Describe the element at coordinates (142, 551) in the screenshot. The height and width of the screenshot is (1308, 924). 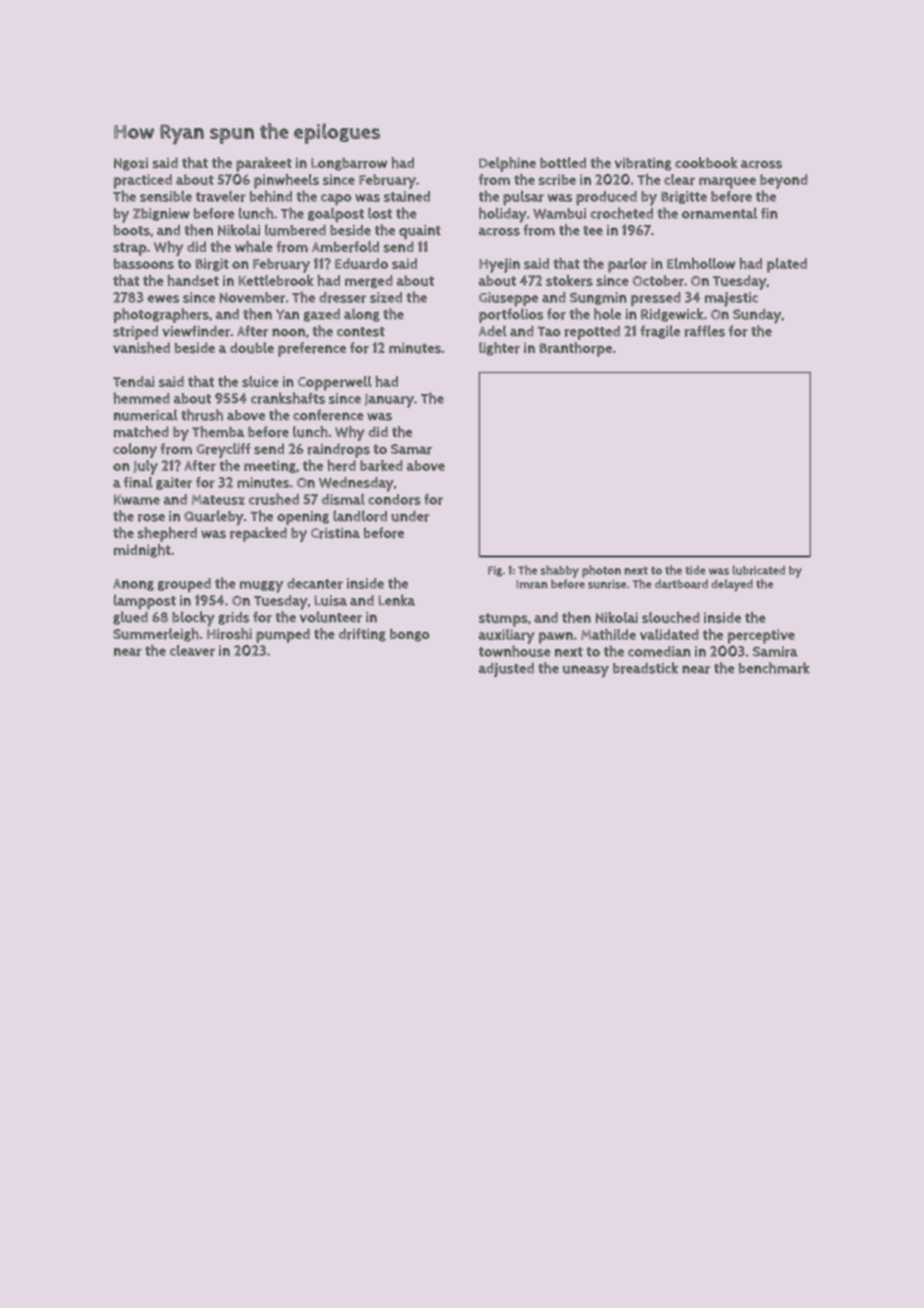
I see `midnight` at that location.
